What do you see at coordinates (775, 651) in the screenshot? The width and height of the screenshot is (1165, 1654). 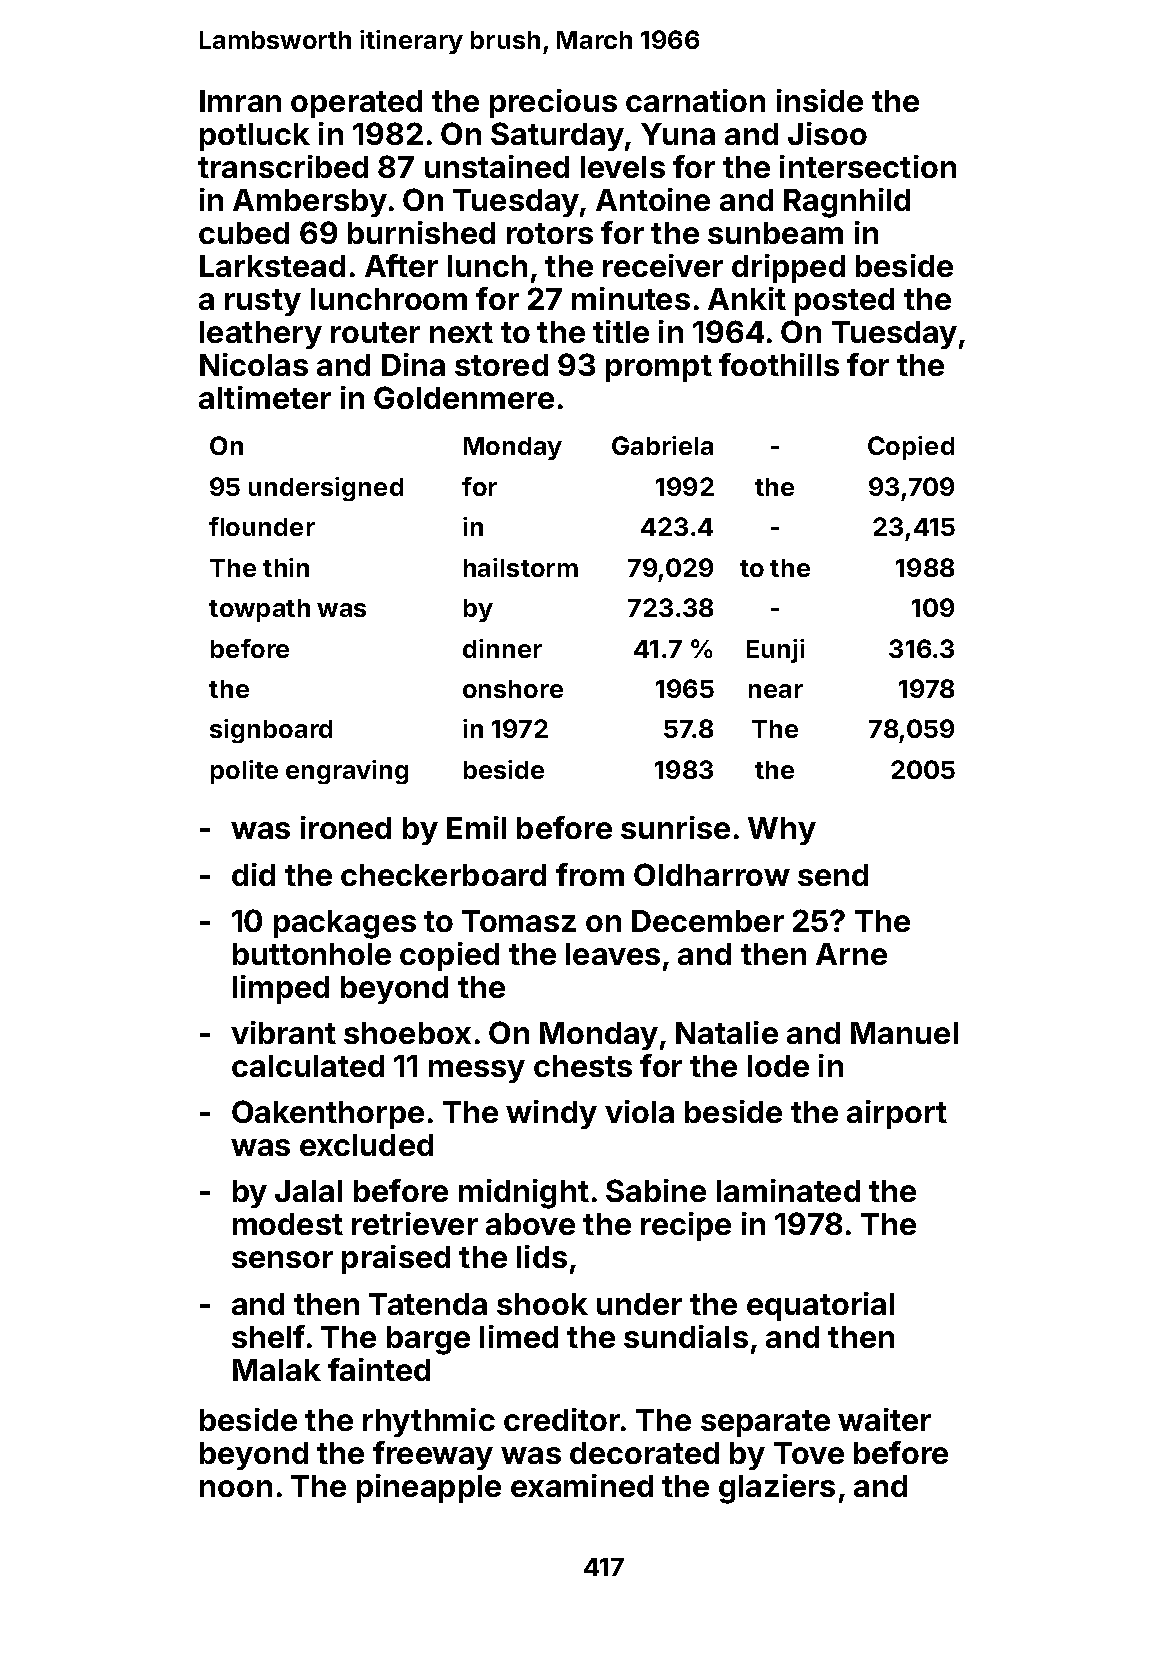 I see `Eunji` at bounding box center [775, 651].
